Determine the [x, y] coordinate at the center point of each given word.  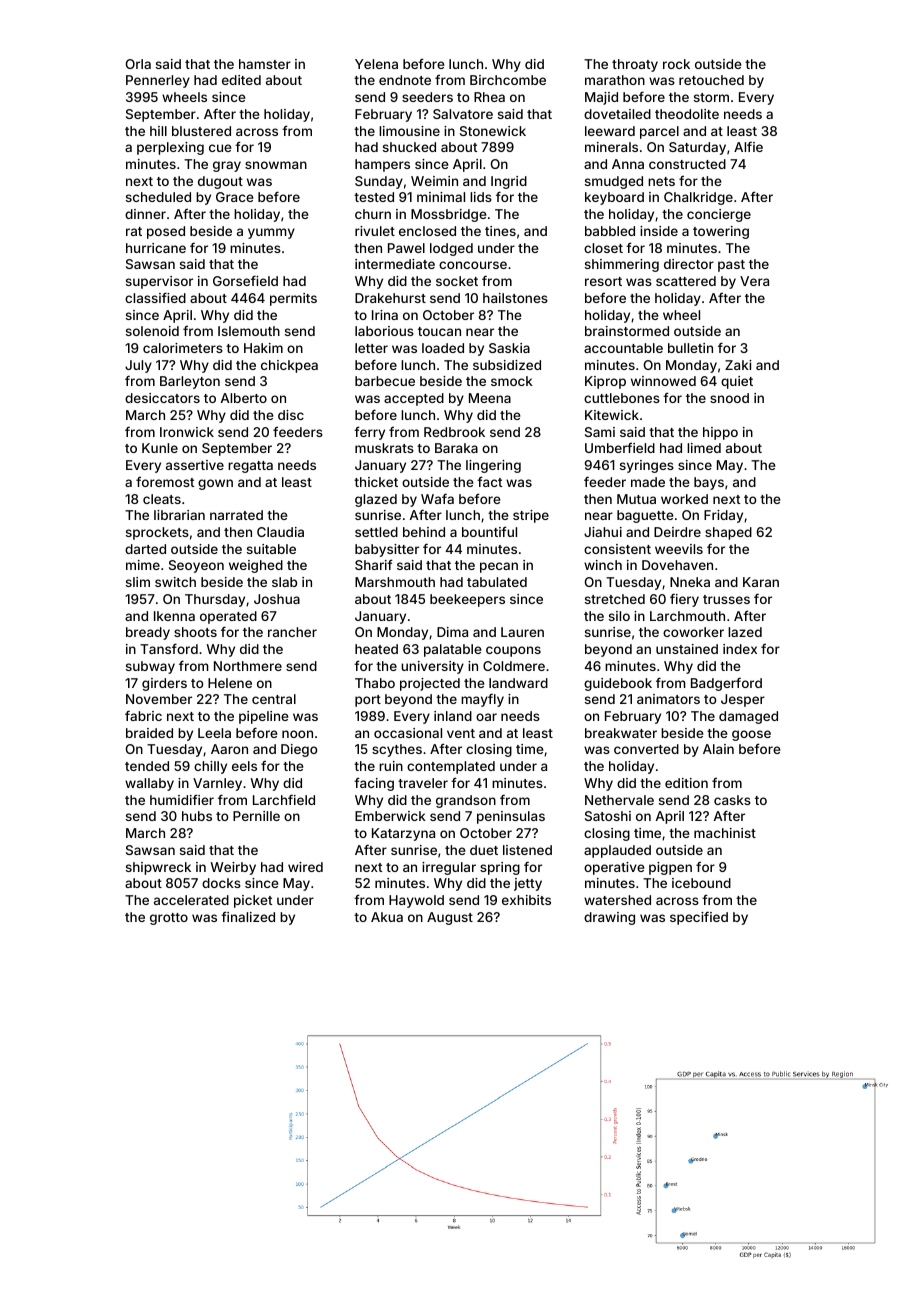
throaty [635, 65]
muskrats [384, 448]
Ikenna [174, 616]
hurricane [156, 248]
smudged [614, 182]
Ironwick [187, 432]
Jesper [743, 700]
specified [699, 918]
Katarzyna [403, 834]
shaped [728, 533]
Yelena [376, 64]
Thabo [375, 683]
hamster [265, 64]
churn [373, 214]
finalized [248, 916]
